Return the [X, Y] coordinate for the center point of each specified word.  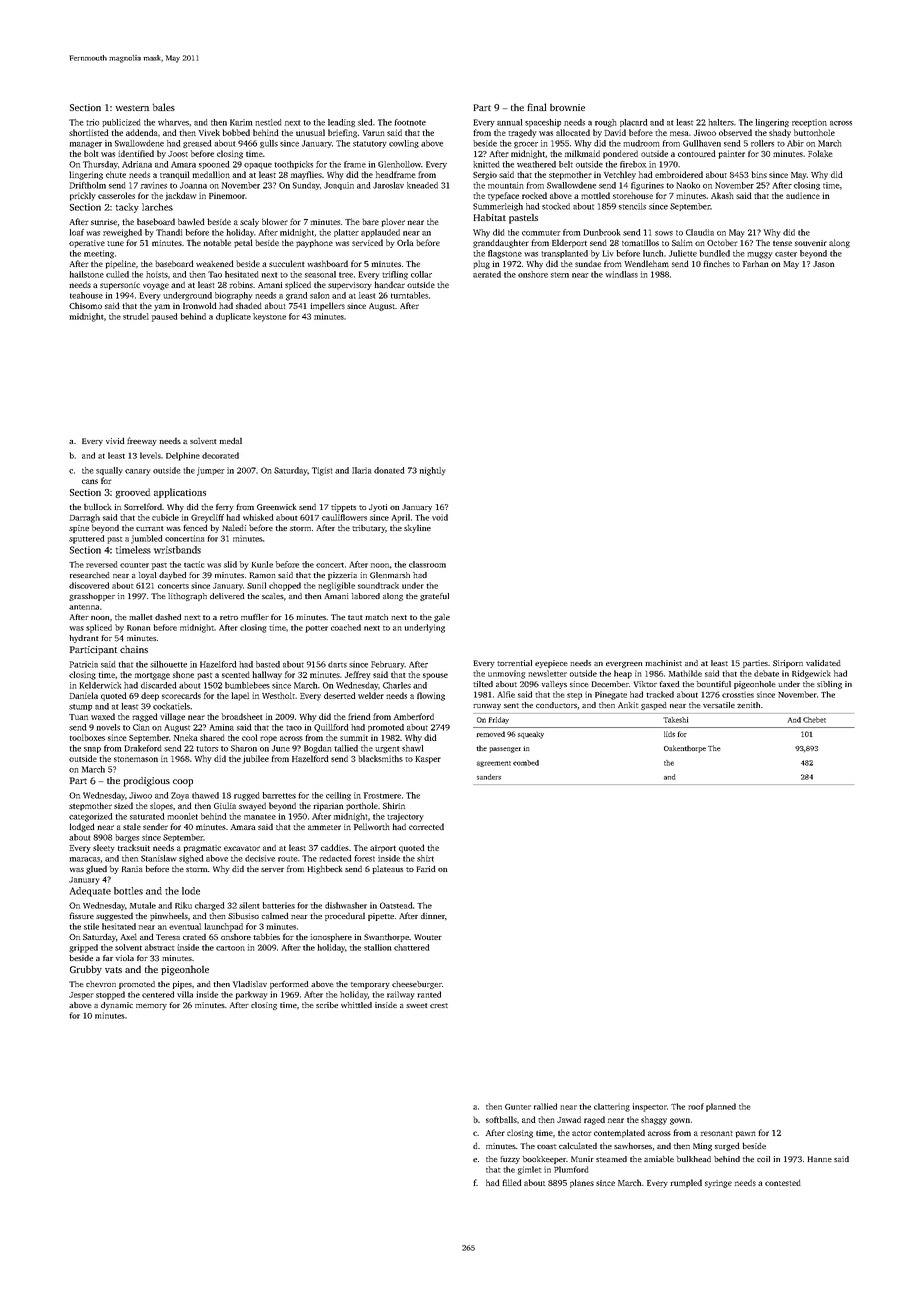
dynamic [117, 1006]
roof [696, 1106]
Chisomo [85, 305]
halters [721, 122]
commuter [541, 233]
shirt [425, 858]
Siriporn [788, 664]
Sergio [485, 175]
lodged [82, 827]
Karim [241, 122]
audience [803, 195]
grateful [434, 597]
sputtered [86, 539]
